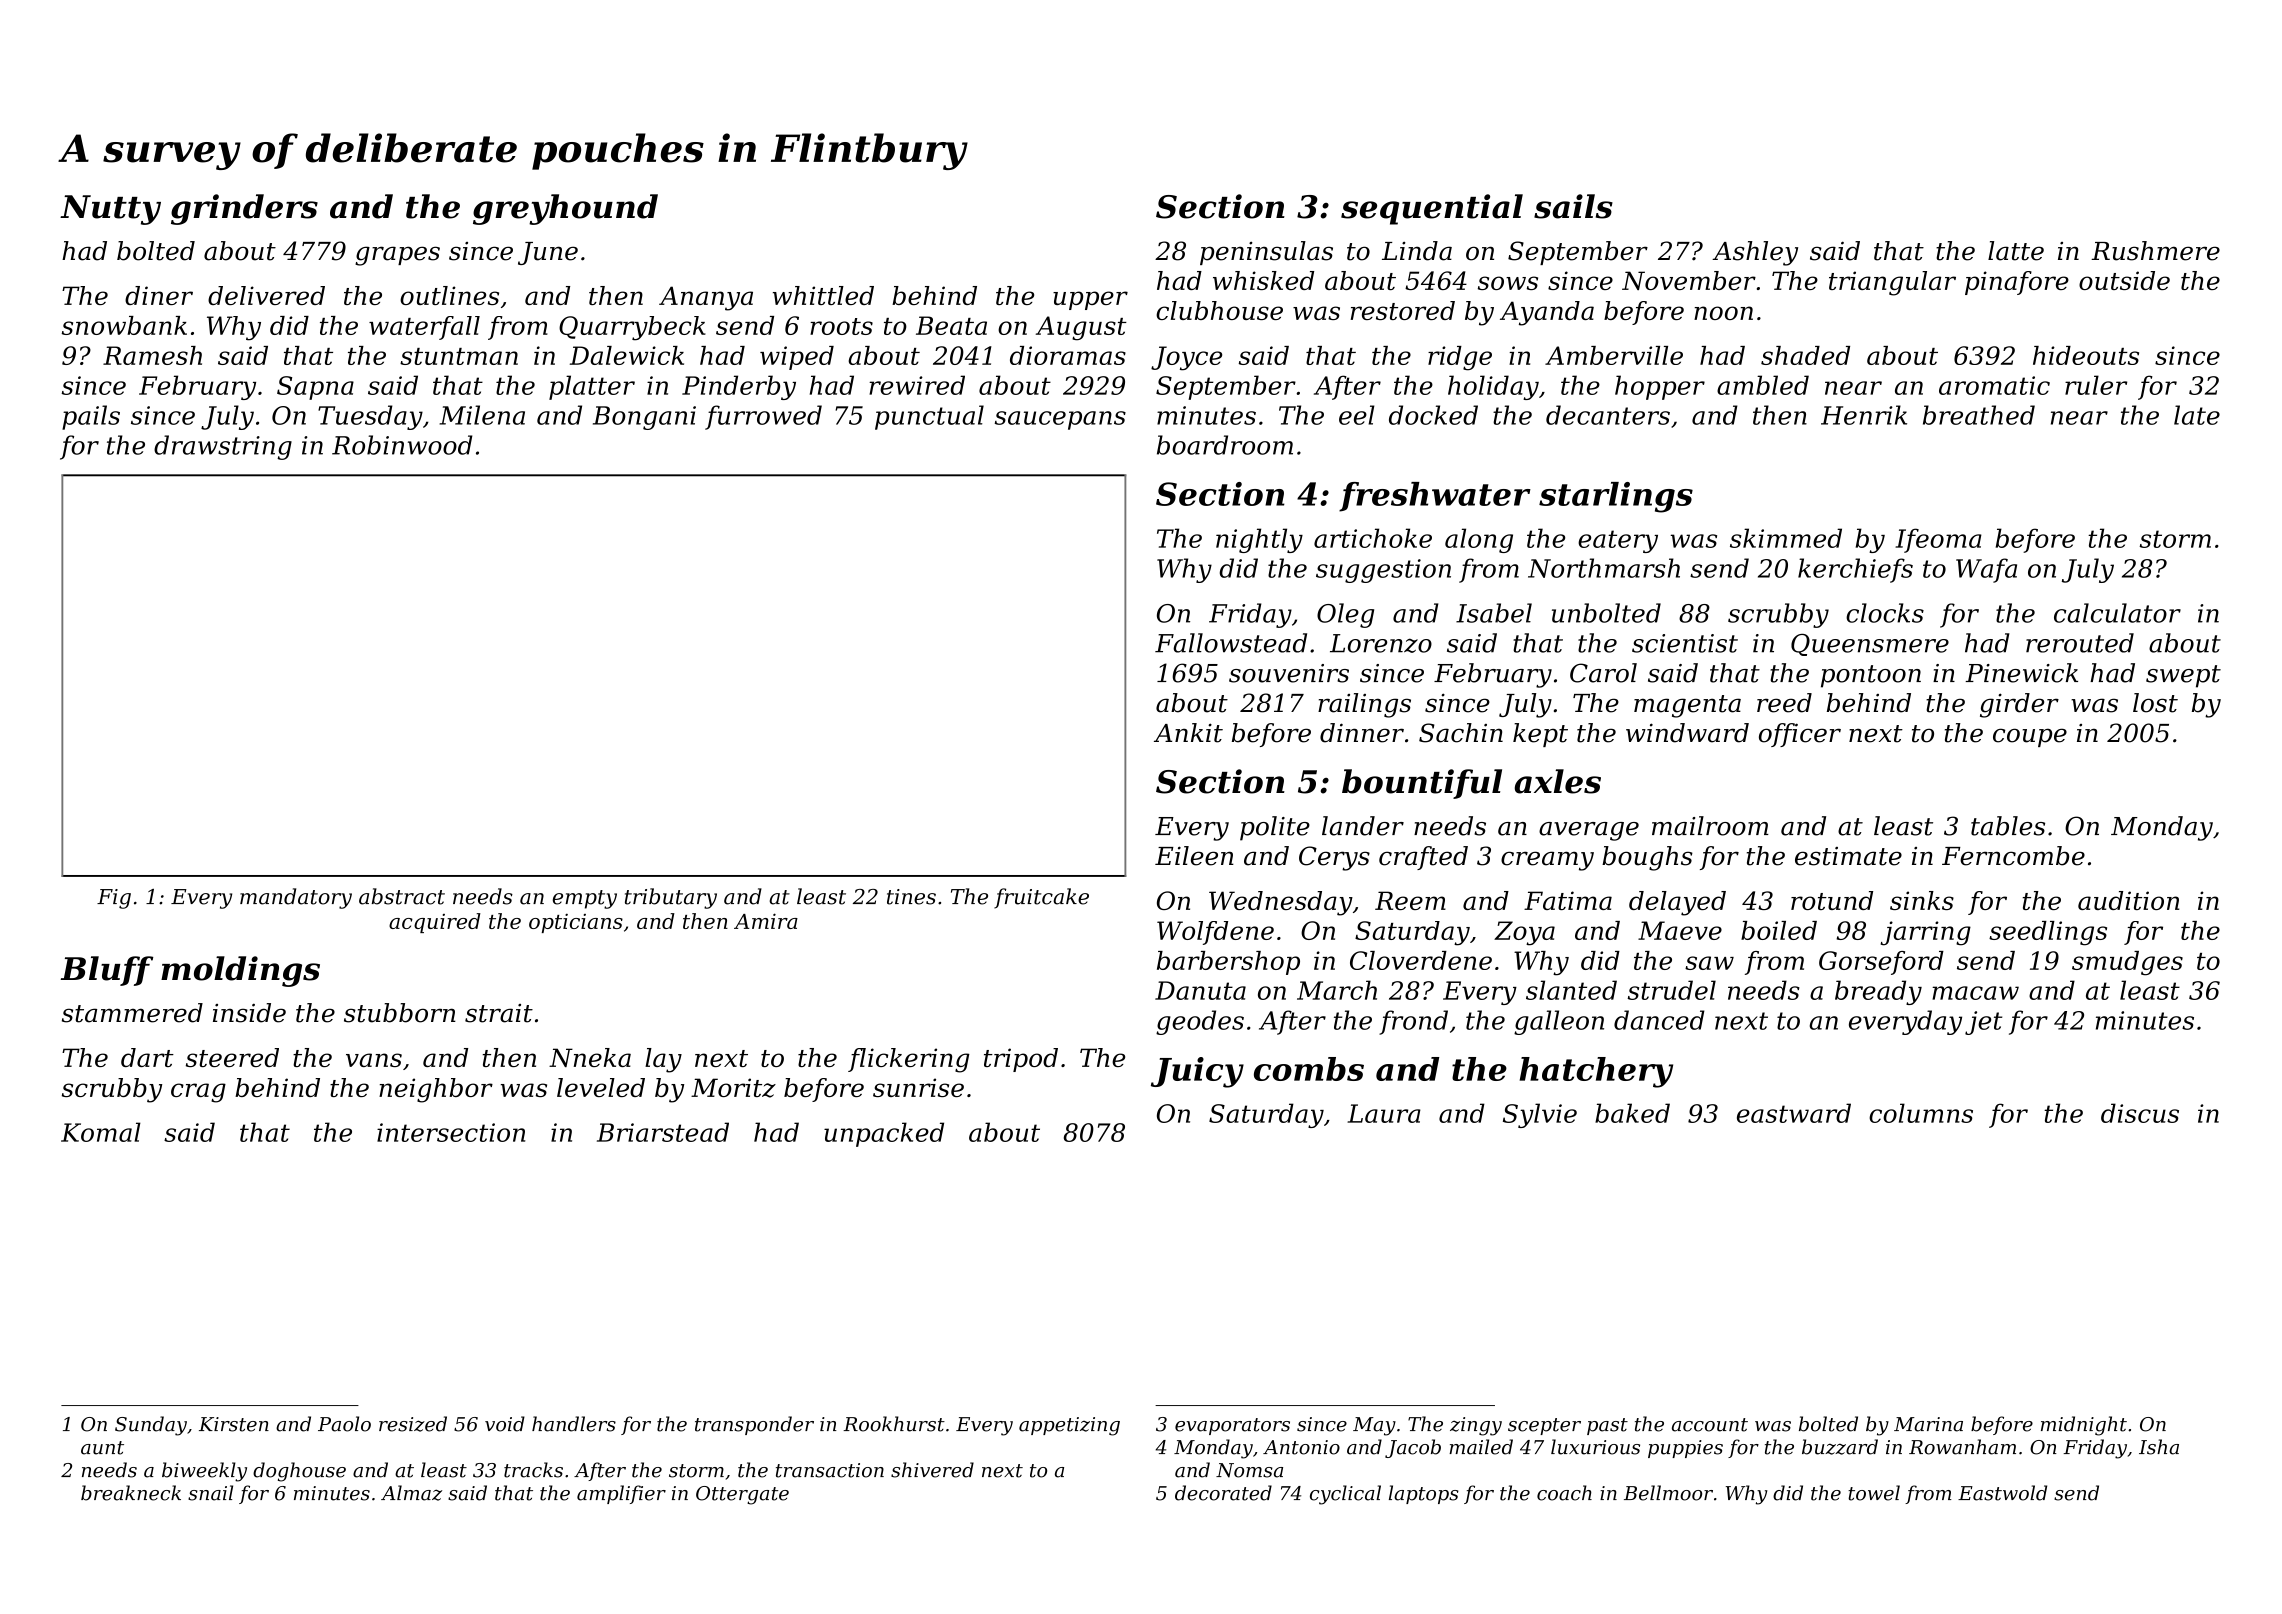  I want to click on drawstring, so click(223, 447).
